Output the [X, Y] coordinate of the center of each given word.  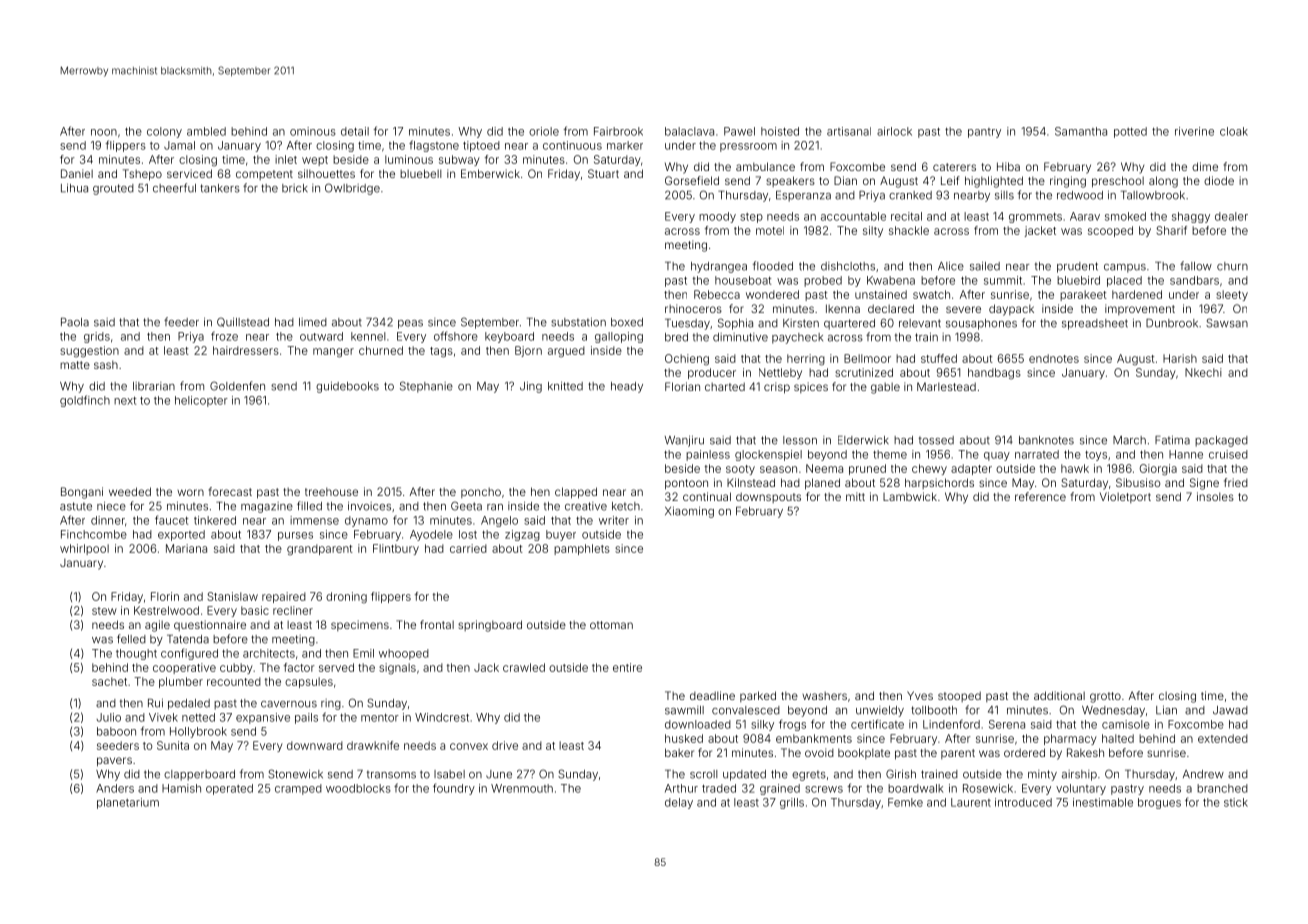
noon [104, 132]
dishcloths [848, 266]
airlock [894, 131]
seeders [118, 745]
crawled [524, 667]
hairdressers [246, 350]
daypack [1011, 310]
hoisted [780, 131]
